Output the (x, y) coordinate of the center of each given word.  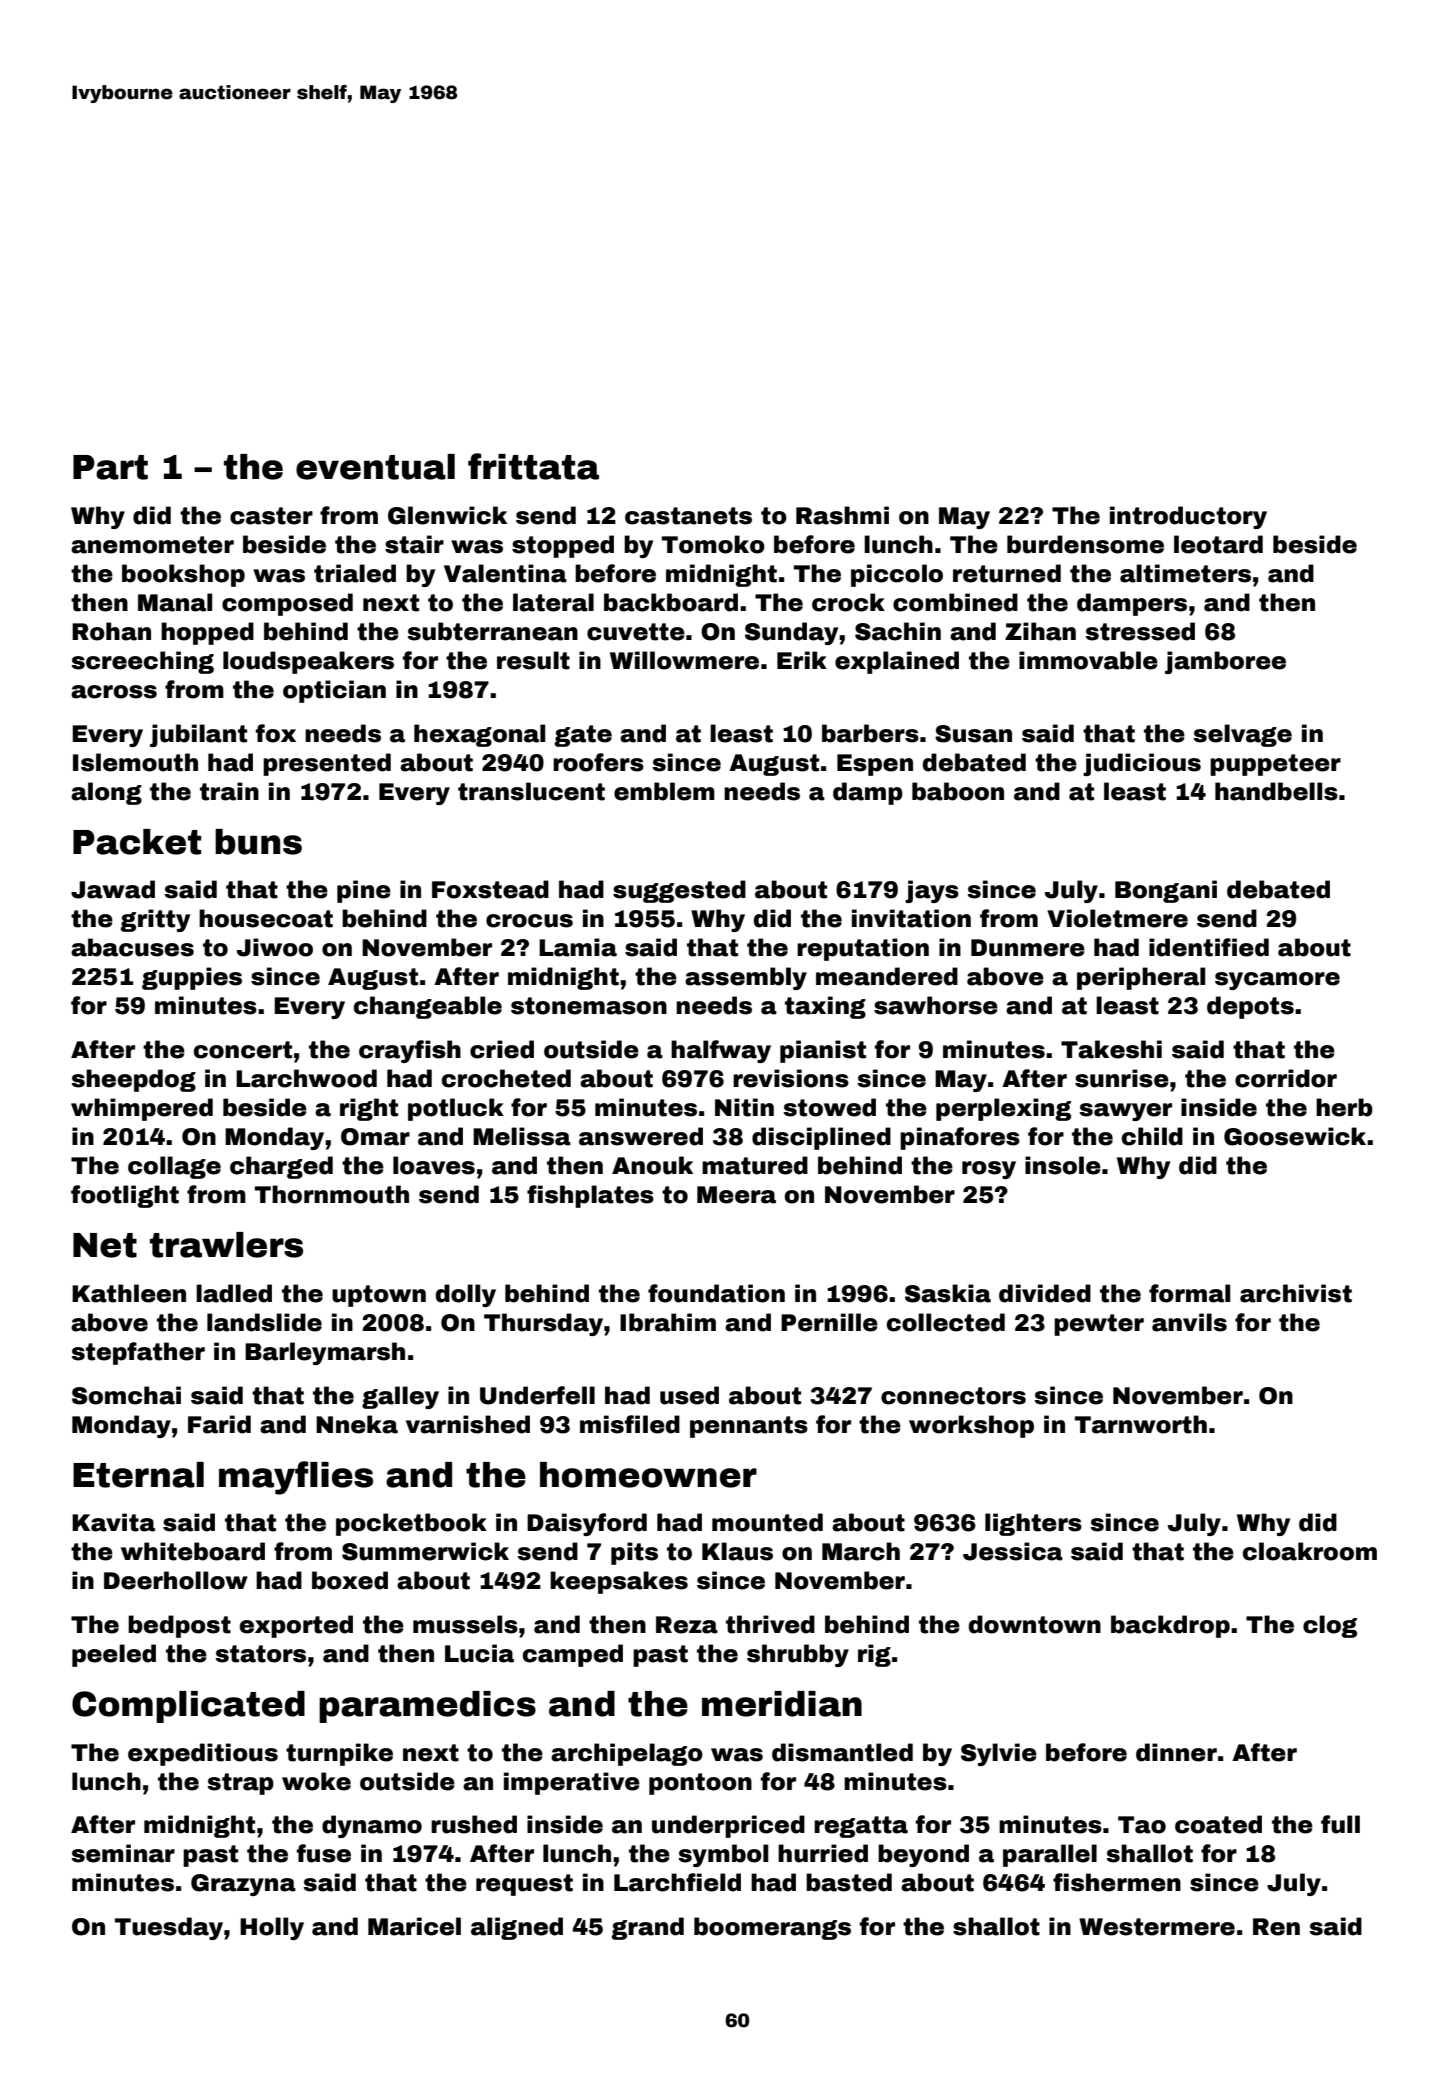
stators (260, 1654)
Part (110, 467)
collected (946, 1322)
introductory (1188, 517)
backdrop (1170, 1626)
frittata (533, 466)
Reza (687, 1625)
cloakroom (1310, 1551)
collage (174, 1167)
